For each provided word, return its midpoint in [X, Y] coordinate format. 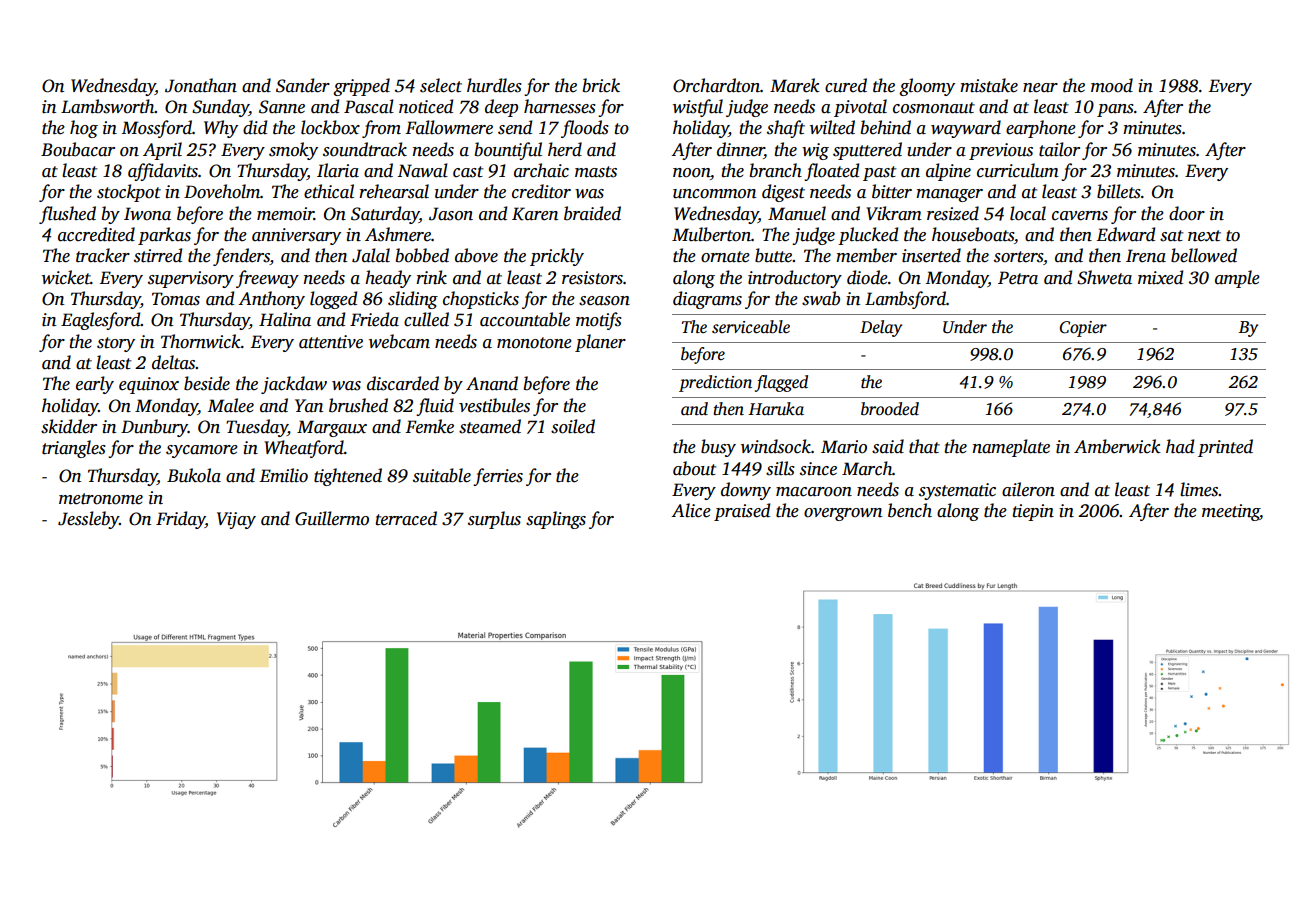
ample [1237, 279]
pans [1115, 110]
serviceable [751, 327]
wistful [698, 108]
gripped [361, 87]
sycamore [202, 451]
